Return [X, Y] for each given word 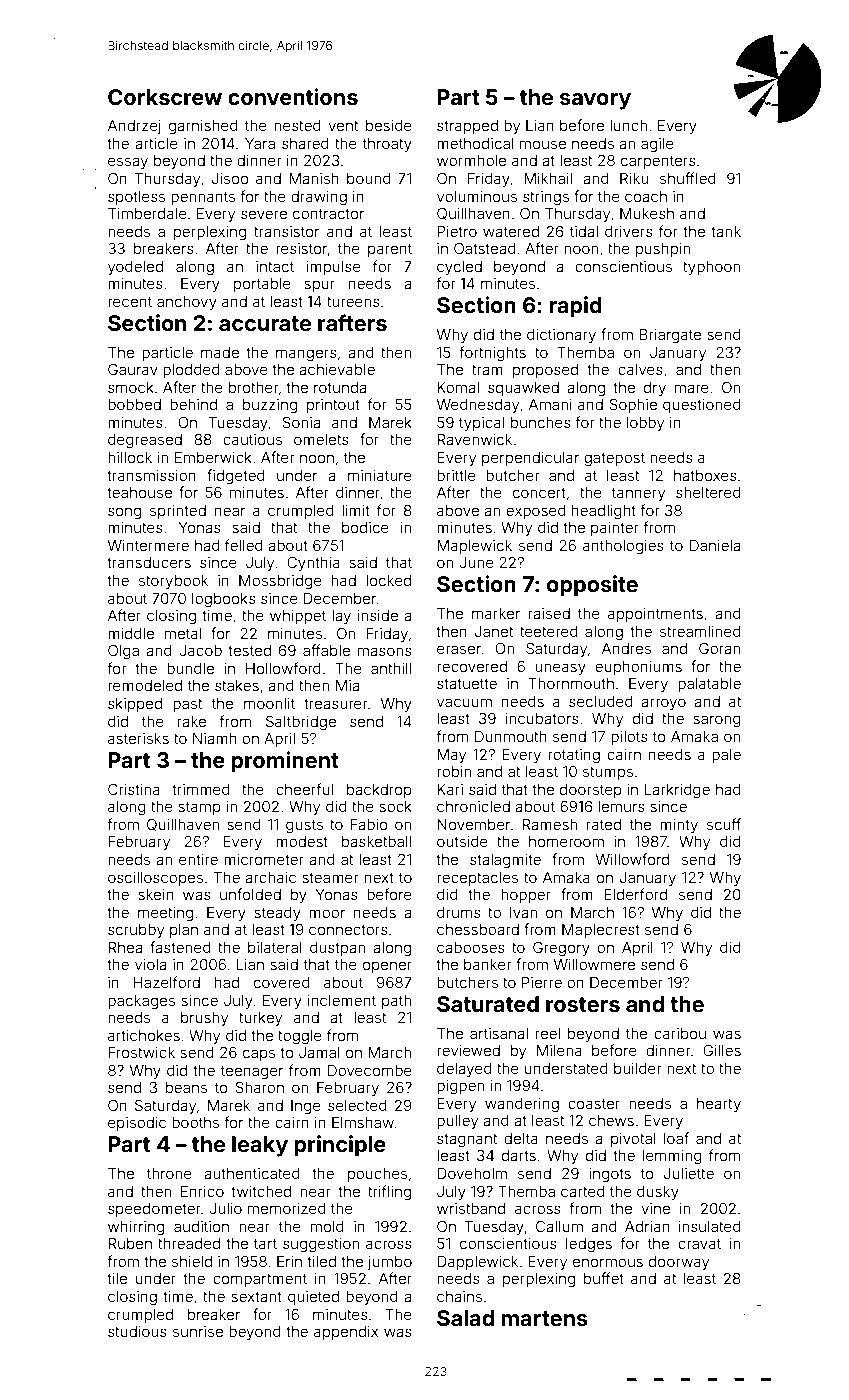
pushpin [663, 250]
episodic [137, 1124]
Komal [458, 387]
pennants [203, 198]
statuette [467, 683]
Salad [465, 1318]
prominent [285, 762]
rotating [574, 756]
